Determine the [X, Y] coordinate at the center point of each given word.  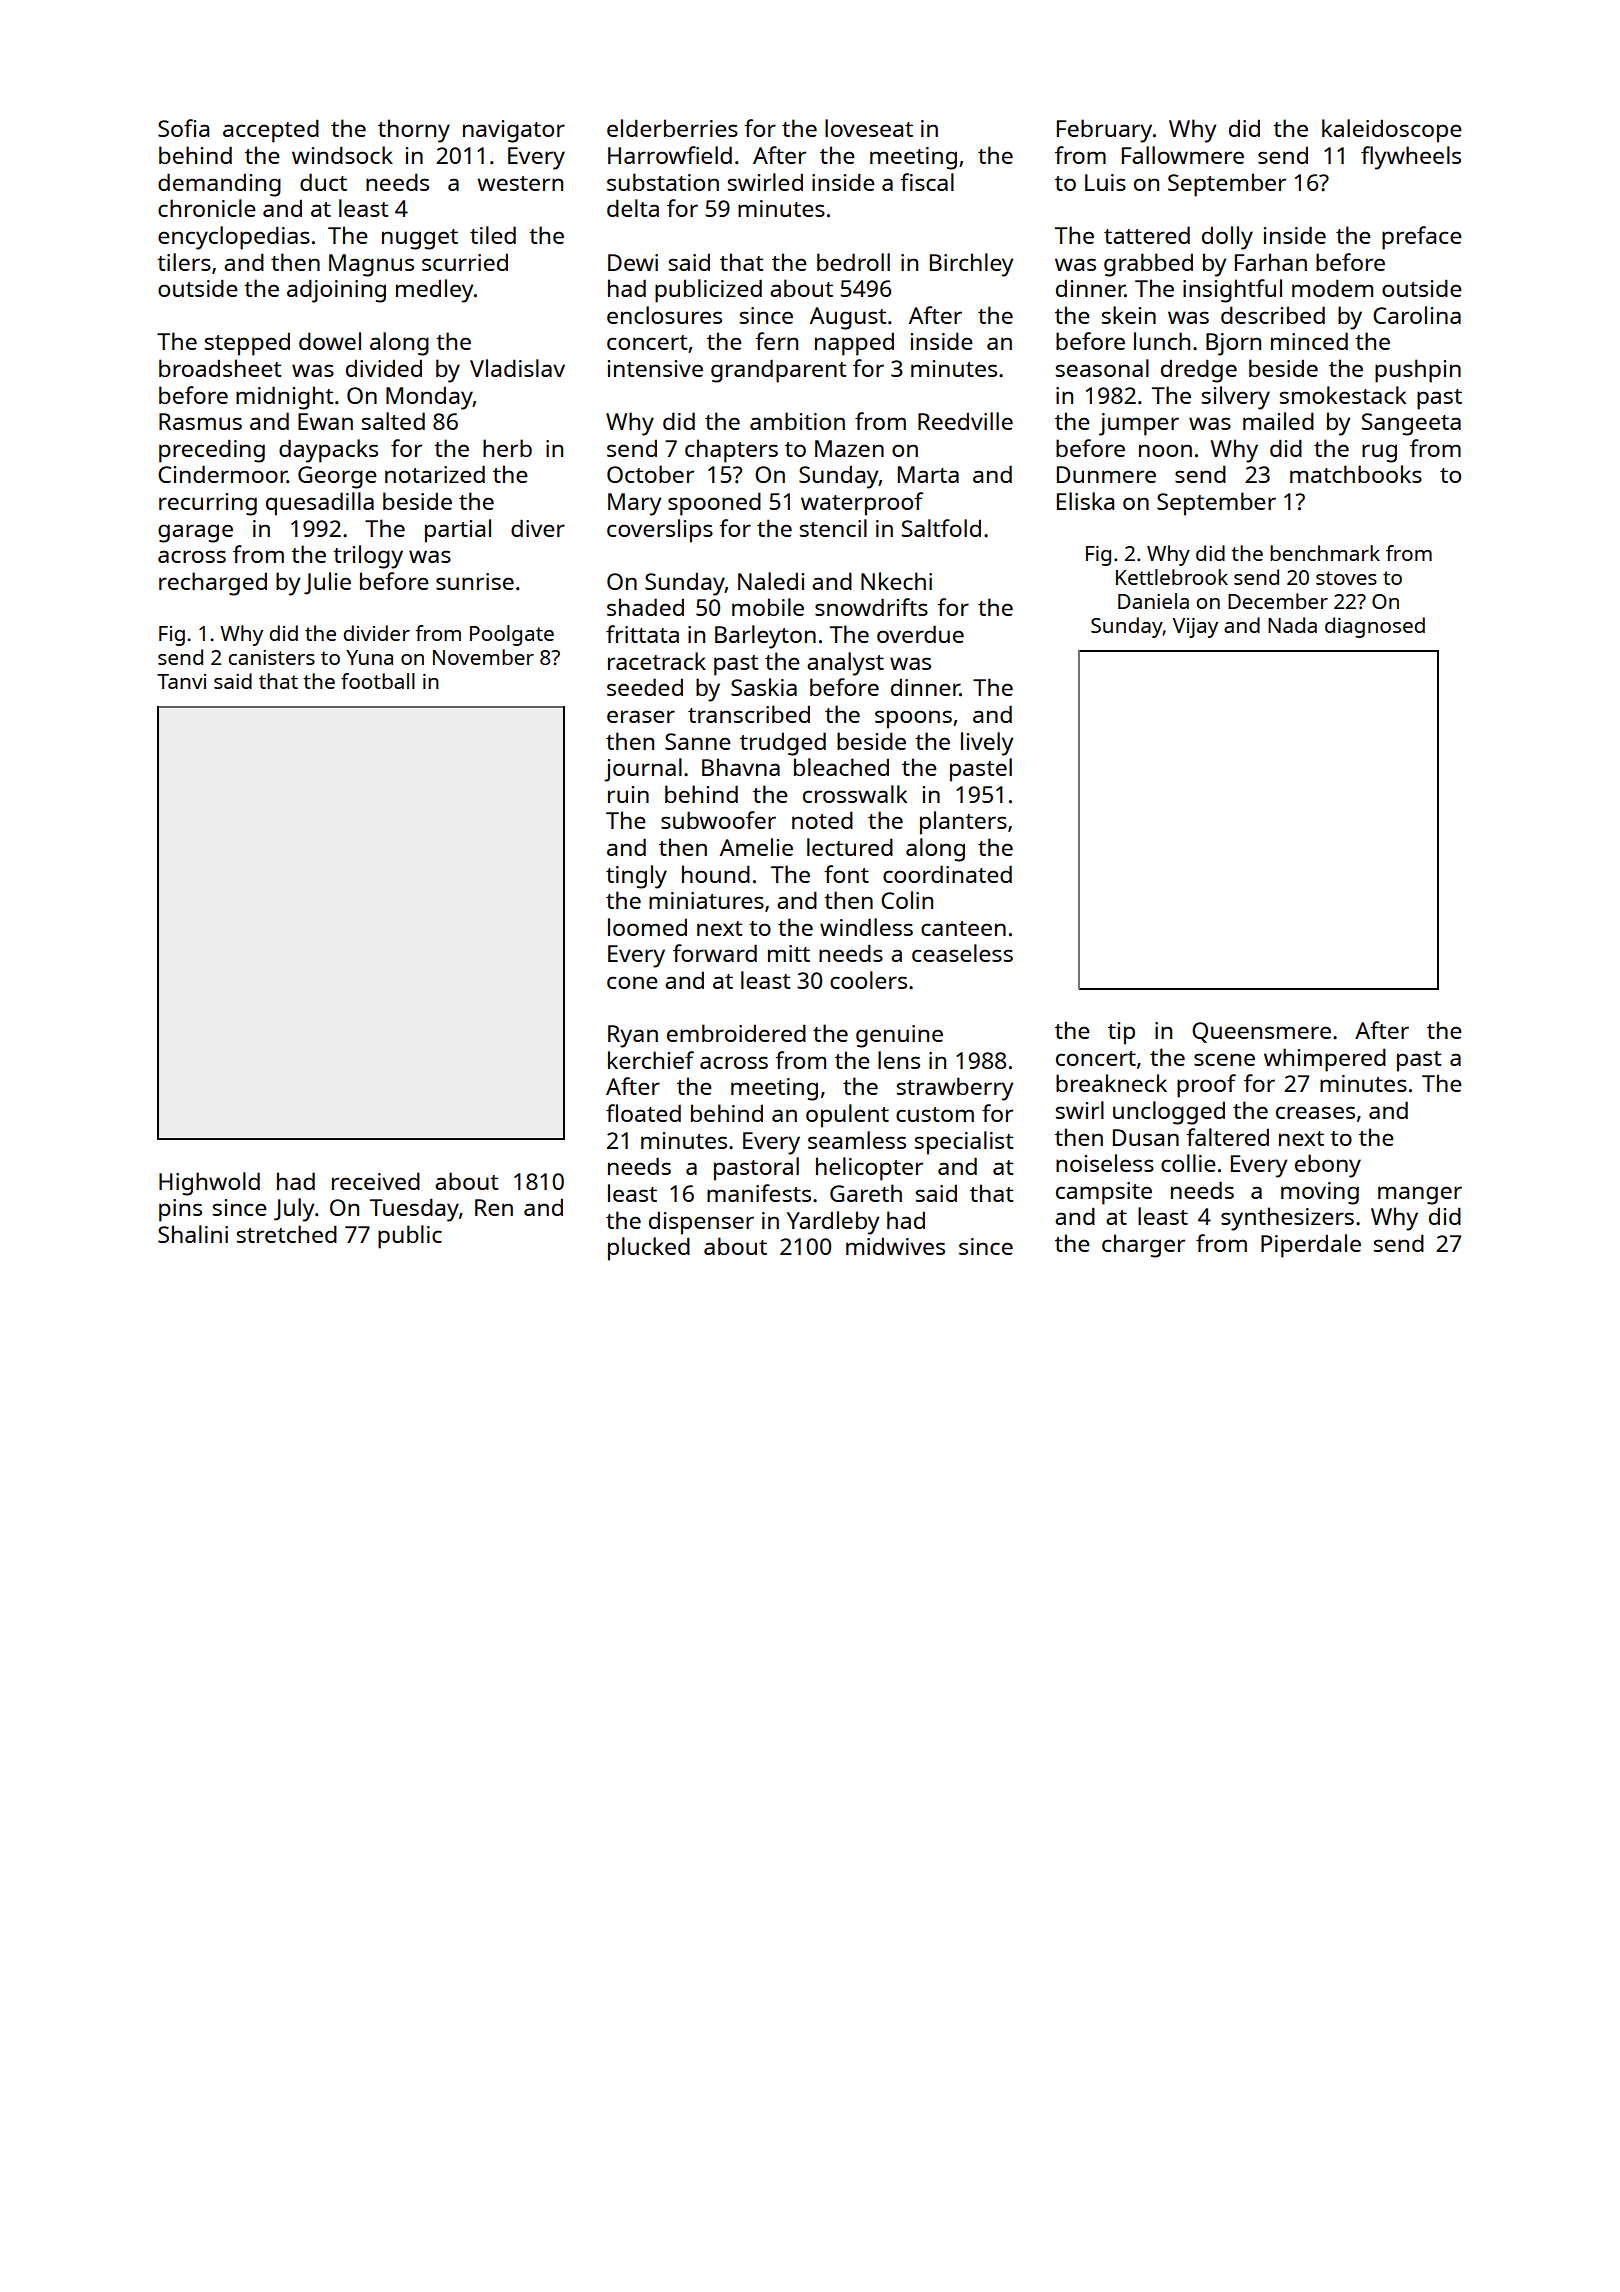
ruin [628, 794]
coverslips [660, 531]
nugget [420, 239]
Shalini [193, 1234]
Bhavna [741, 767]
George [337, 477]
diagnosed [1375, 627]
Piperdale [1311, 1246]
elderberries [672, 128]
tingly [636, 877]
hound [716, 874]
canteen [963, 928]
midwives [895, 1246]
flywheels [1411, 158]
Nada [1292, 625]
